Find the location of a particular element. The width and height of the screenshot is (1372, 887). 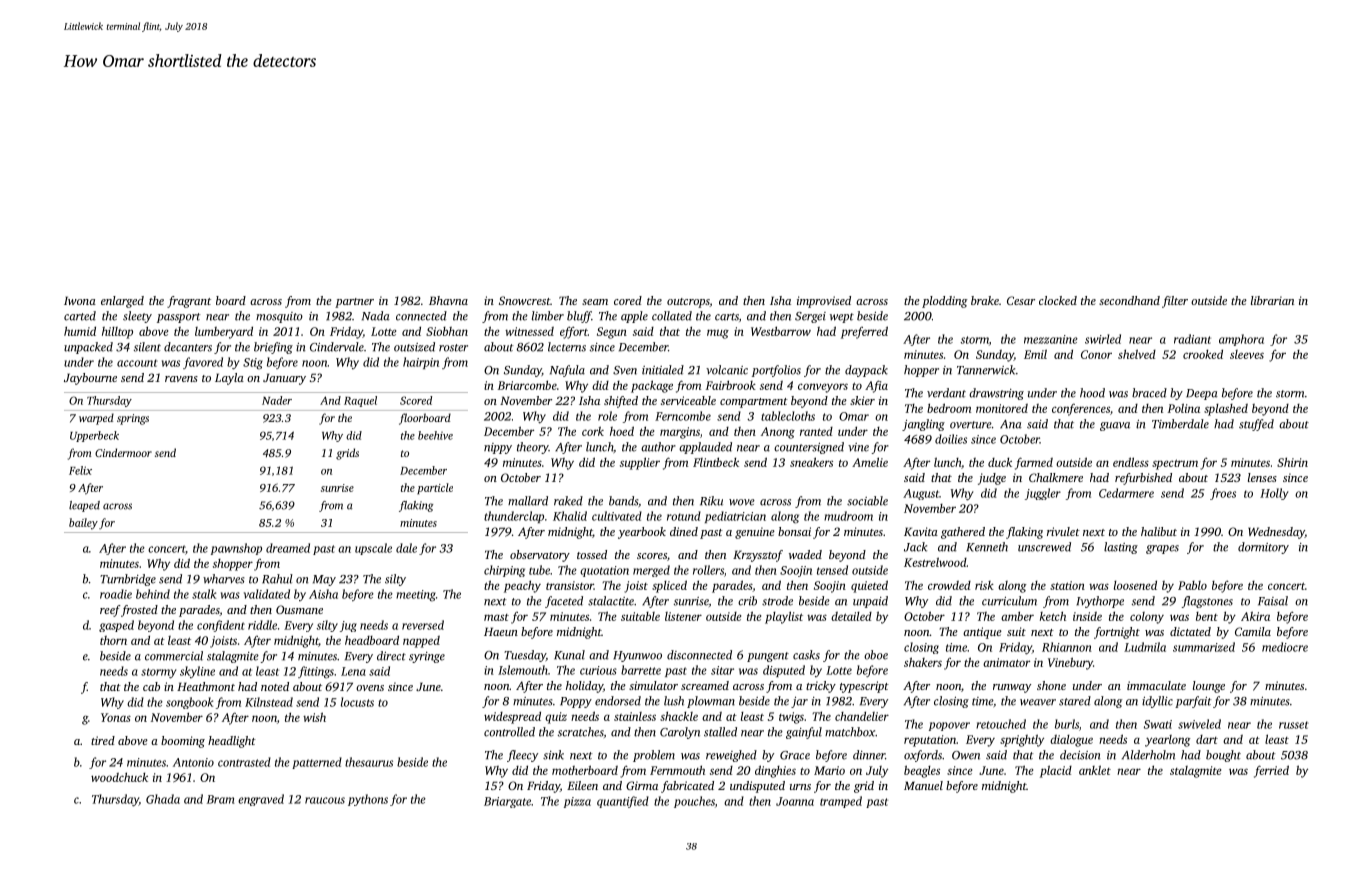

librarian is located at coordinates (1272, 300).
